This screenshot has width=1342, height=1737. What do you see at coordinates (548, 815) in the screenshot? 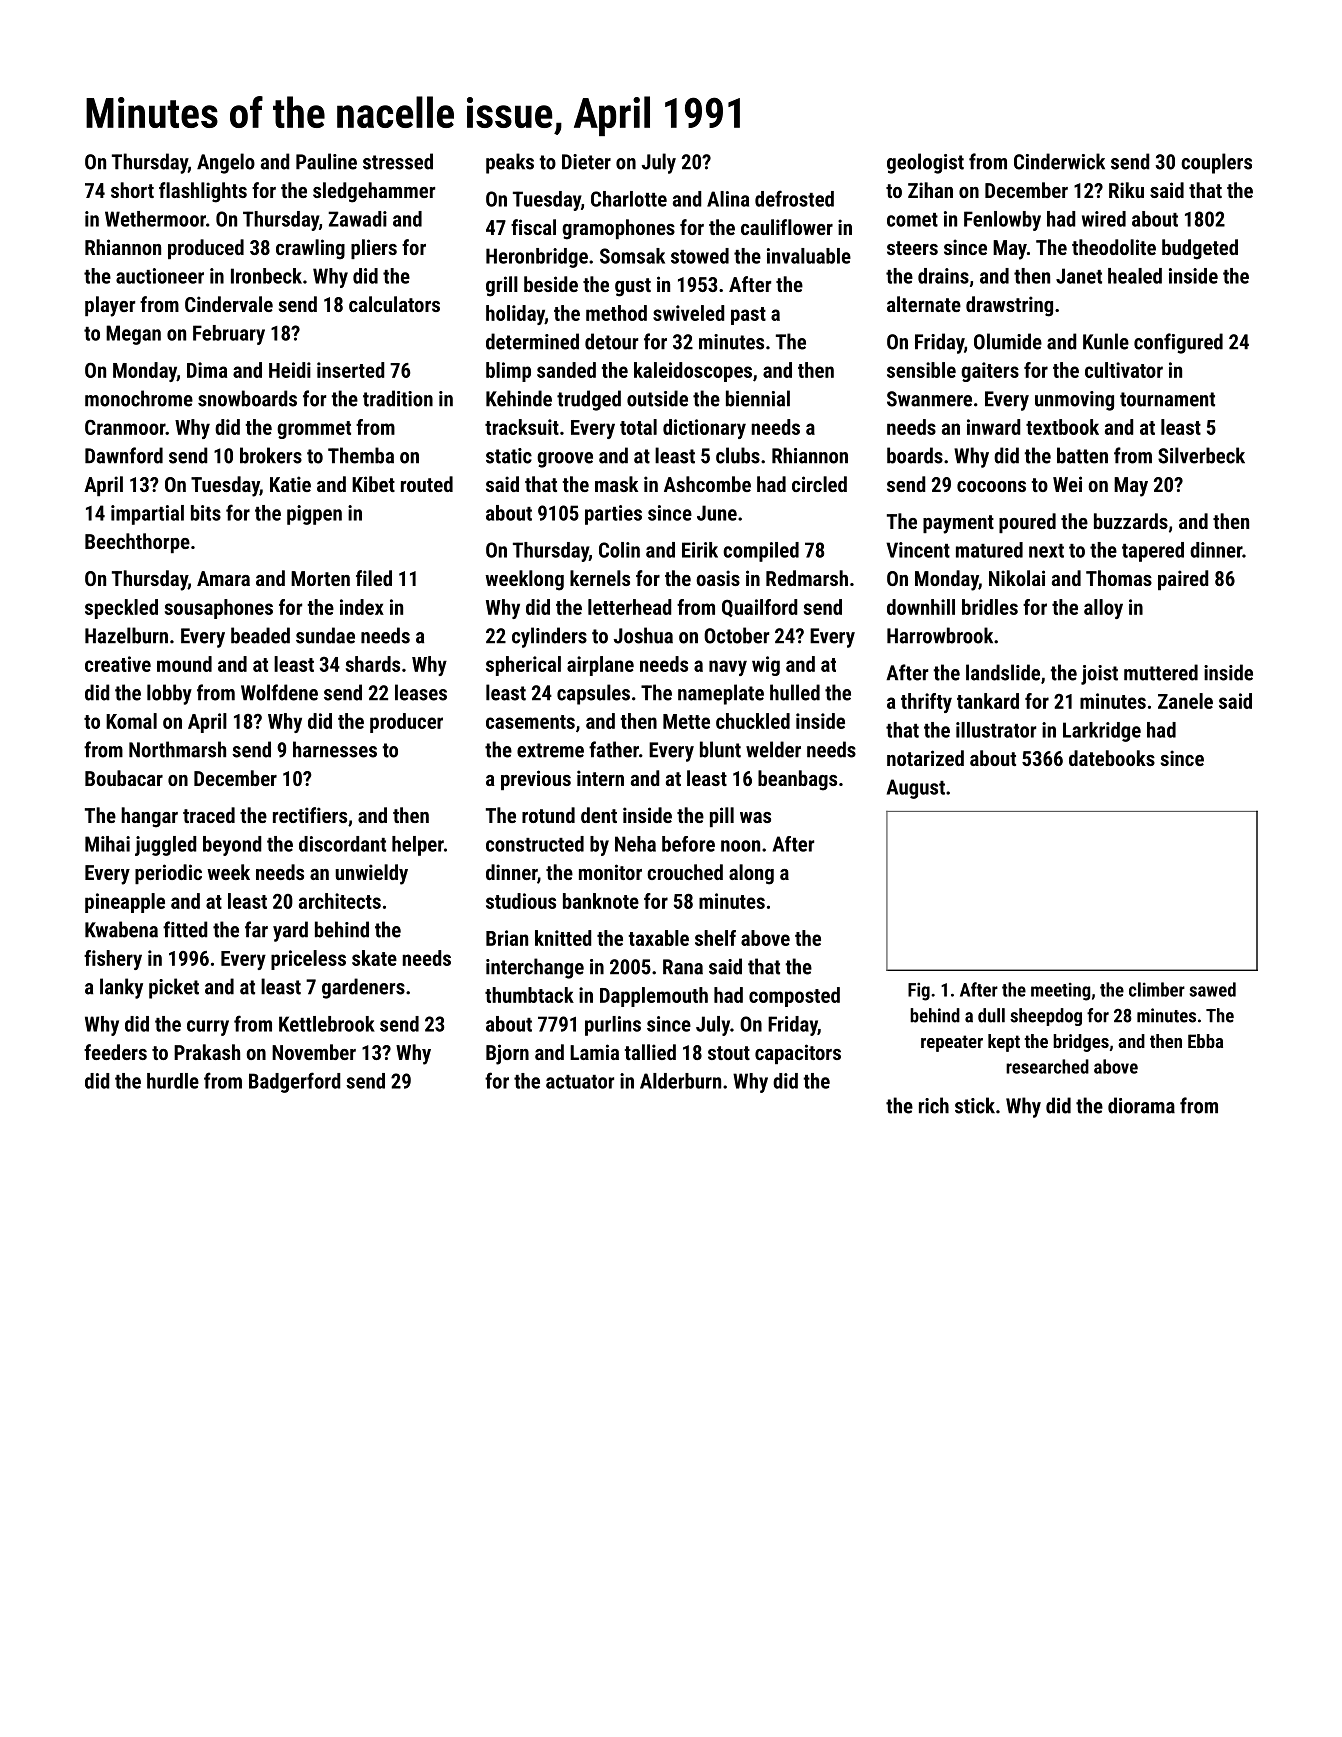
I see `rotund` at bounding box center [548, 815].
